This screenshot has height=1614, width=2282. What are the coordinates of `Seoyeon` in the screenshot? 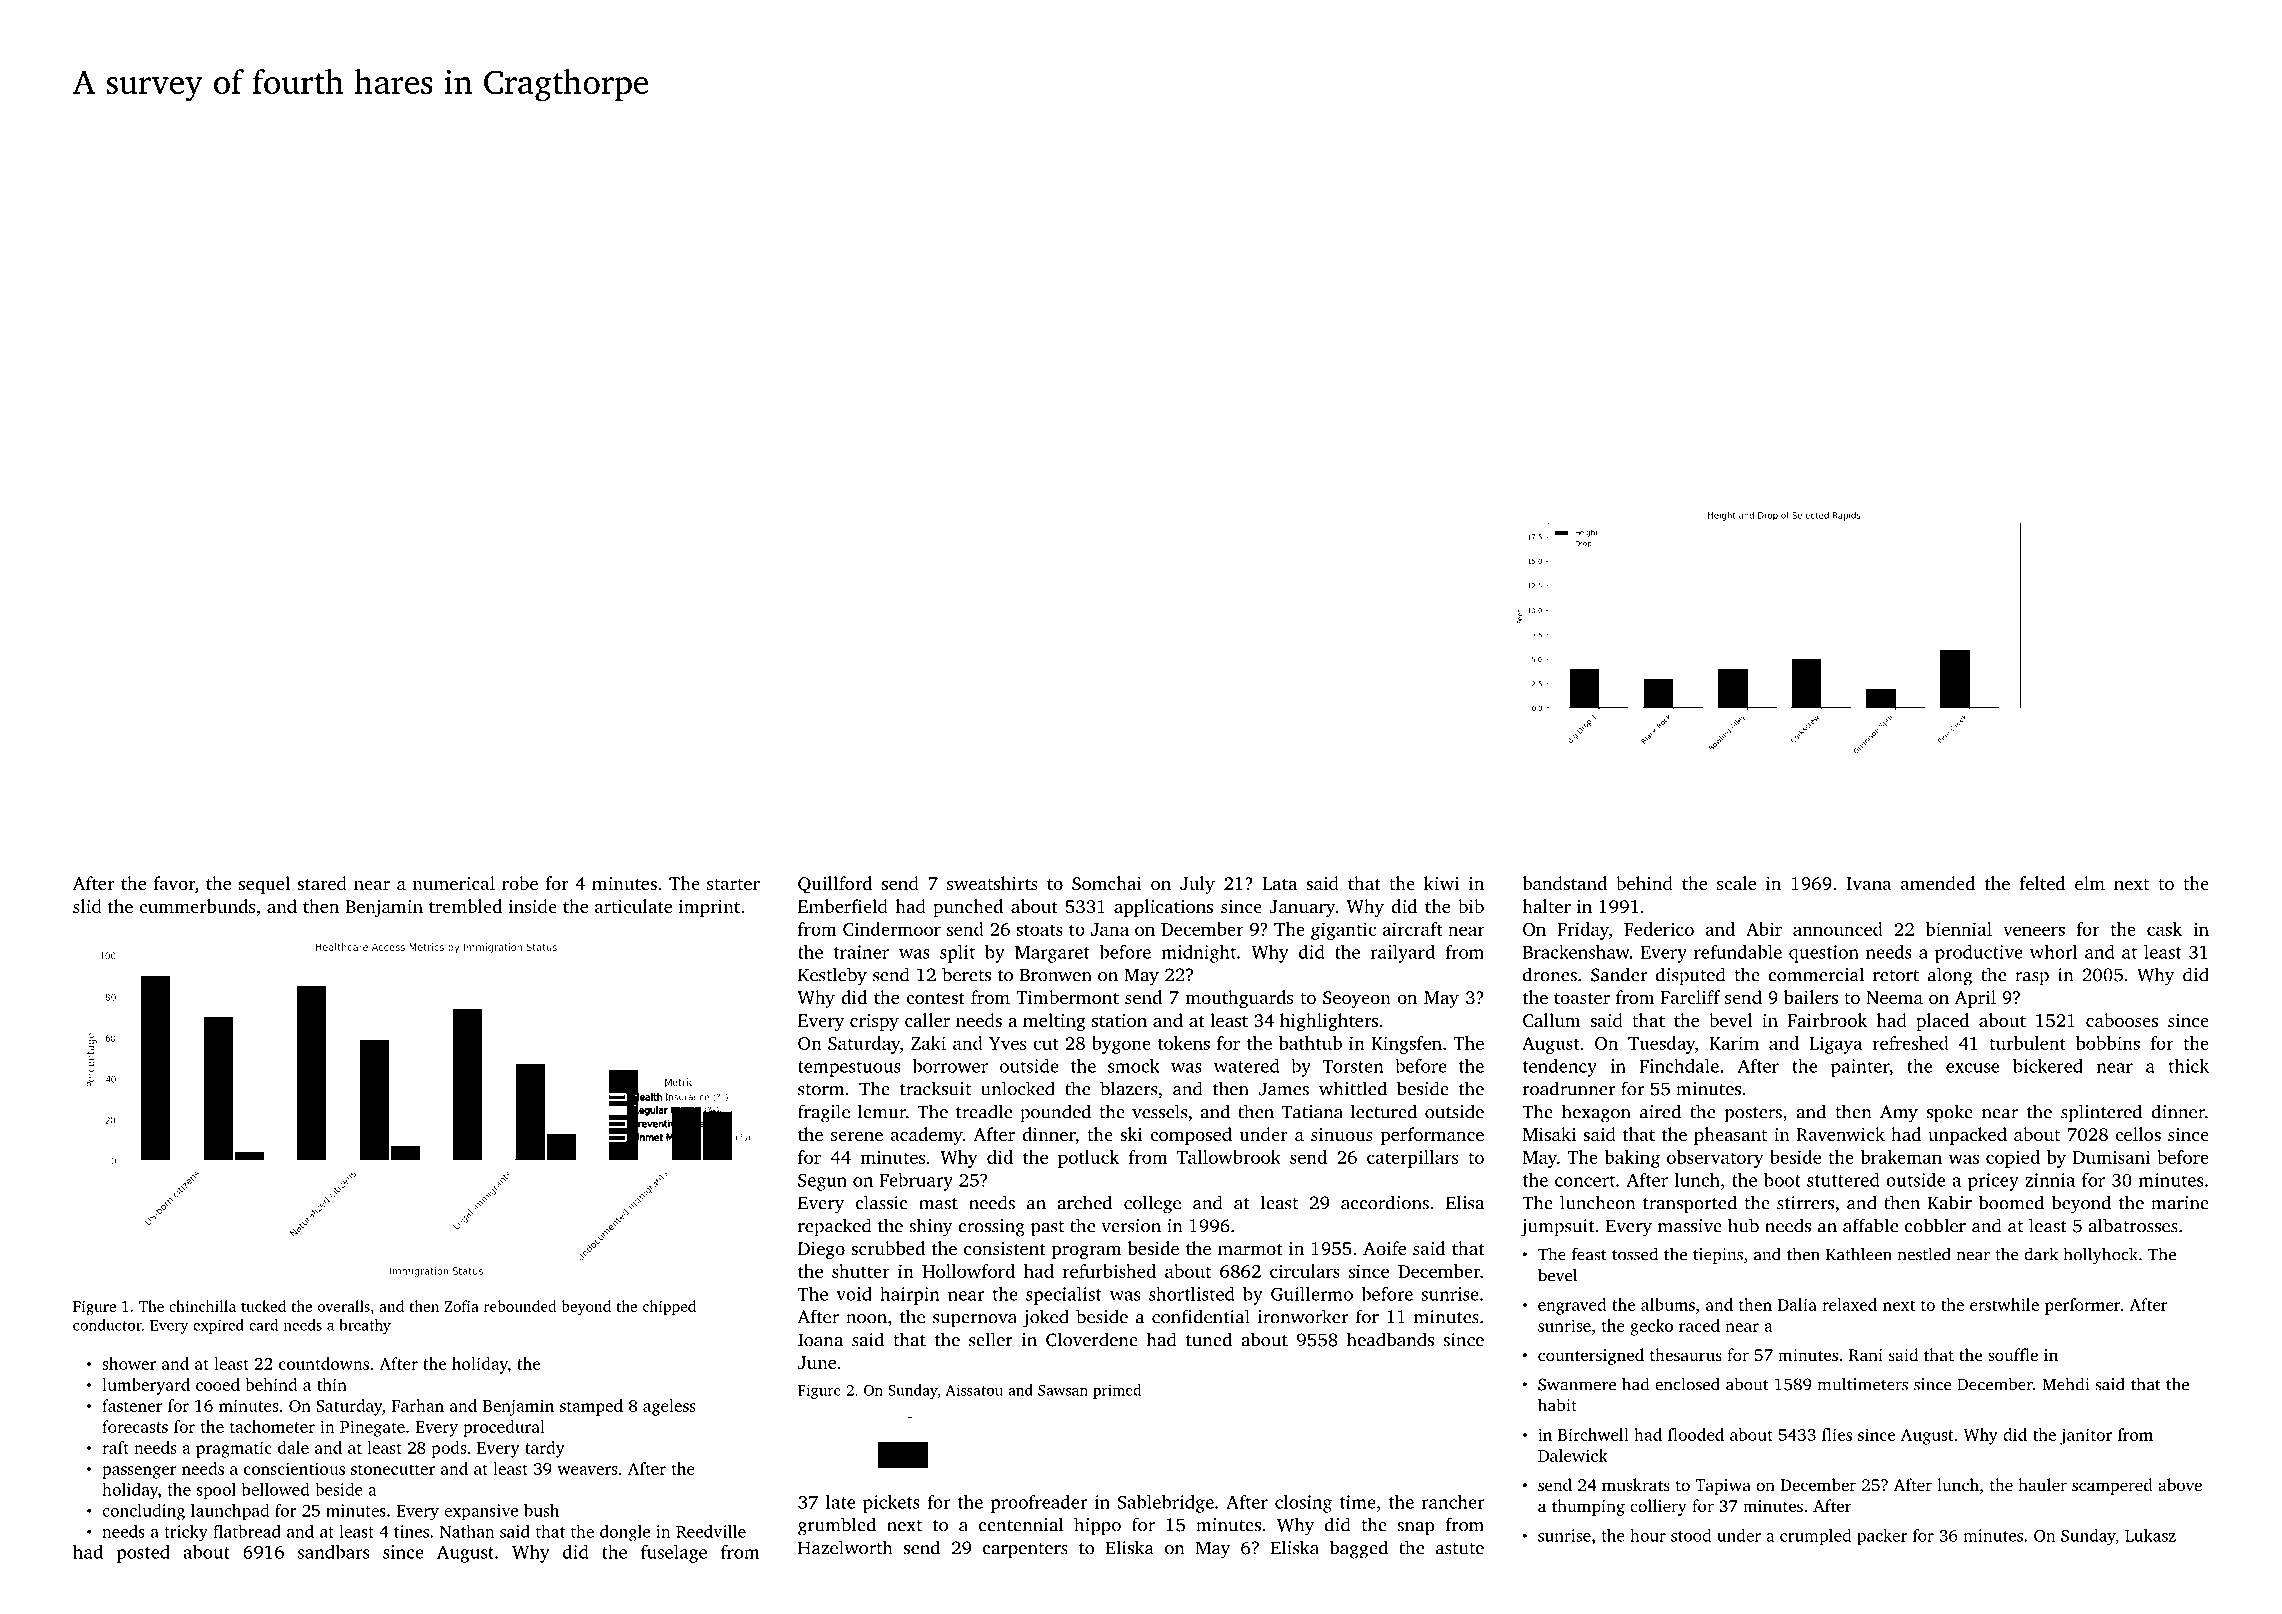 It's located at (1357, 999).
